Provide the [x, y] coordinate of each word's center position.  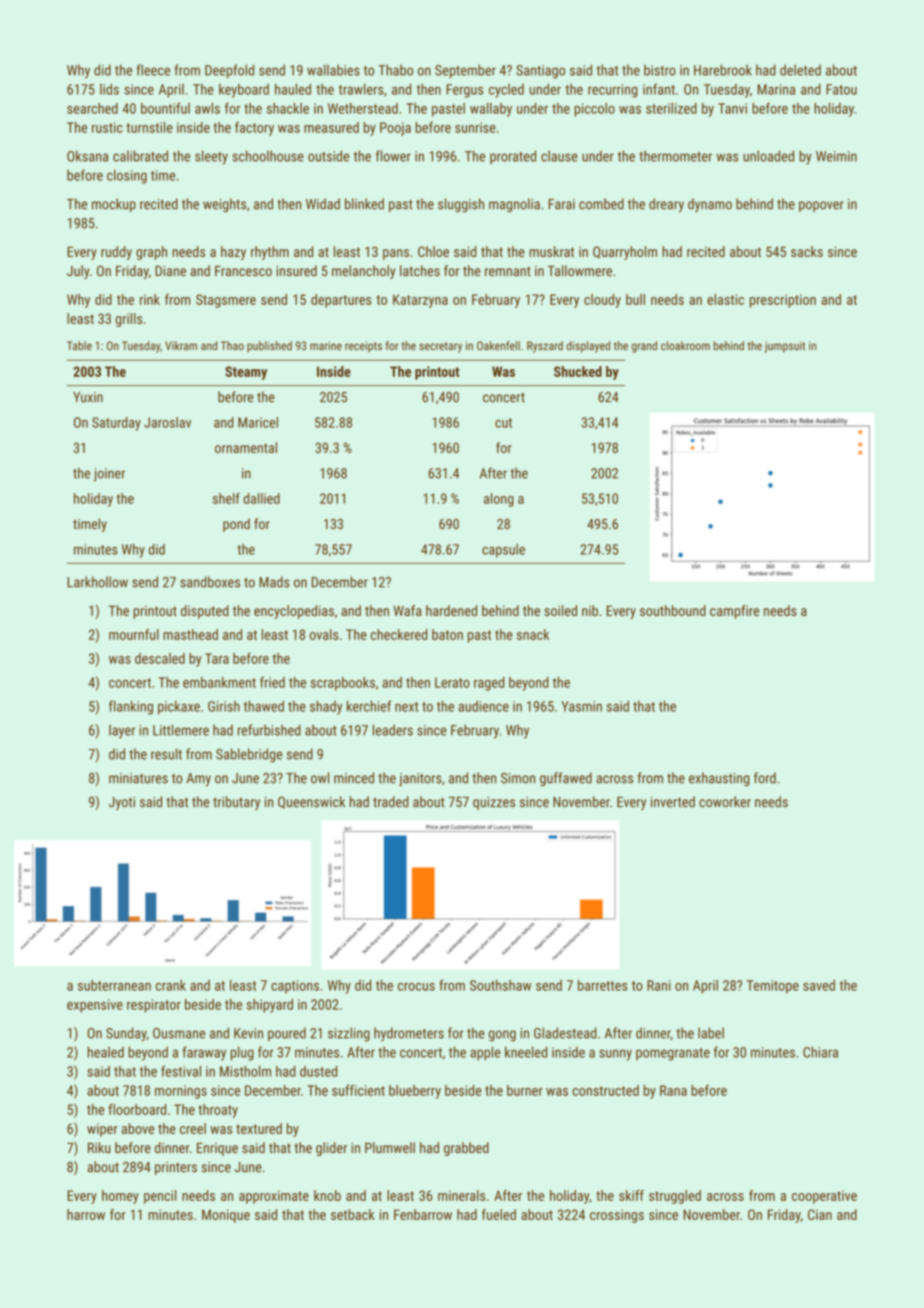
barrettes [603, 985]
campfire [734, 612]
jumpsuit [785, 347]
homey [120, 1197]
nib [590, 610]
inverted [673, 802]
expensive [95, 1006]
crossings [617, 1216]
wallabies [333, 70]
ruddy [116, 253]
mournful [134, 634]
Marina [776, 89]
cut [503, 423]
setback [353, 1214]
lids [109, 89]
